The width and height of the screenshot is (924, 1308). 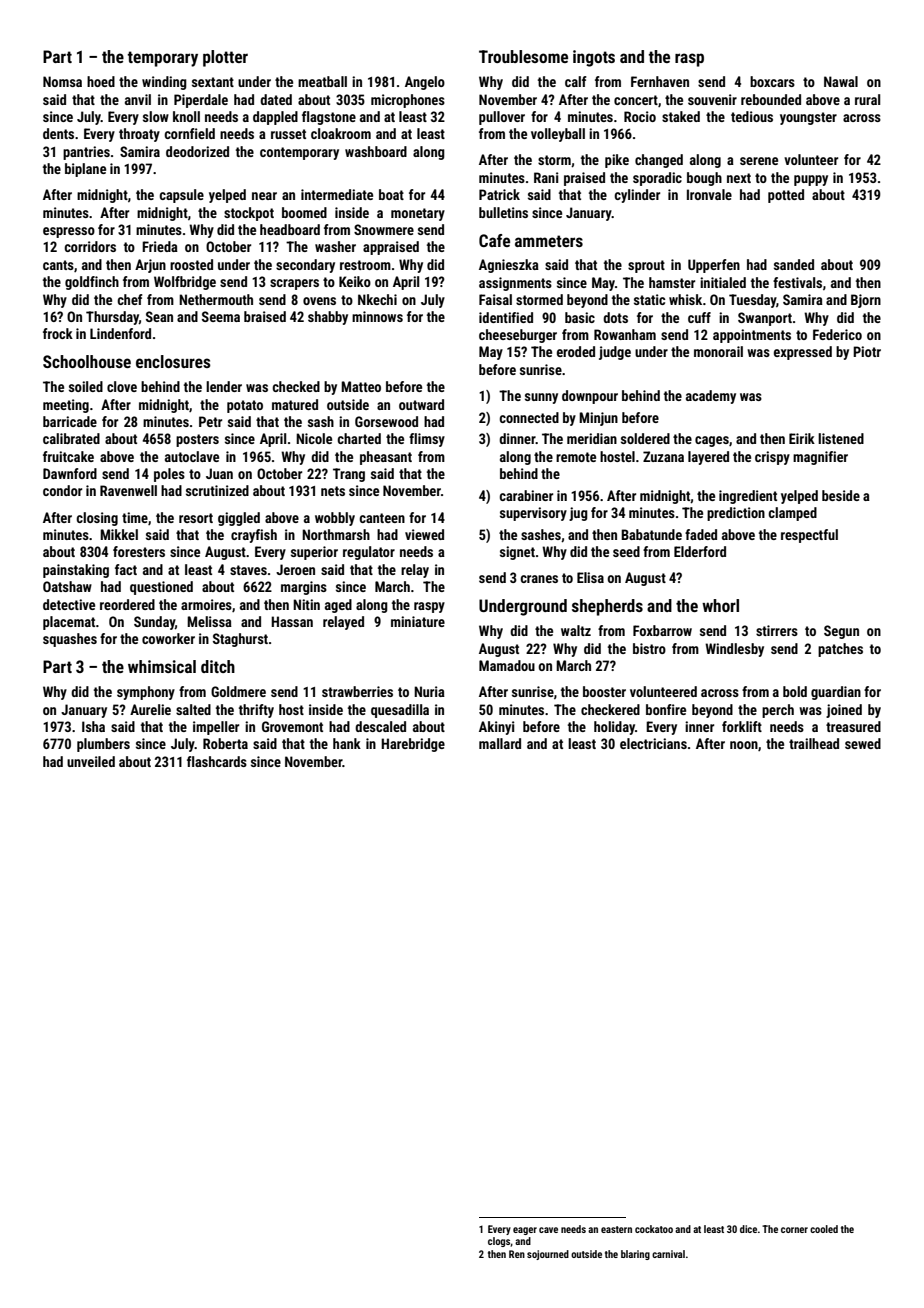 I want to click on Frieda, so click(x=160, y=246).
